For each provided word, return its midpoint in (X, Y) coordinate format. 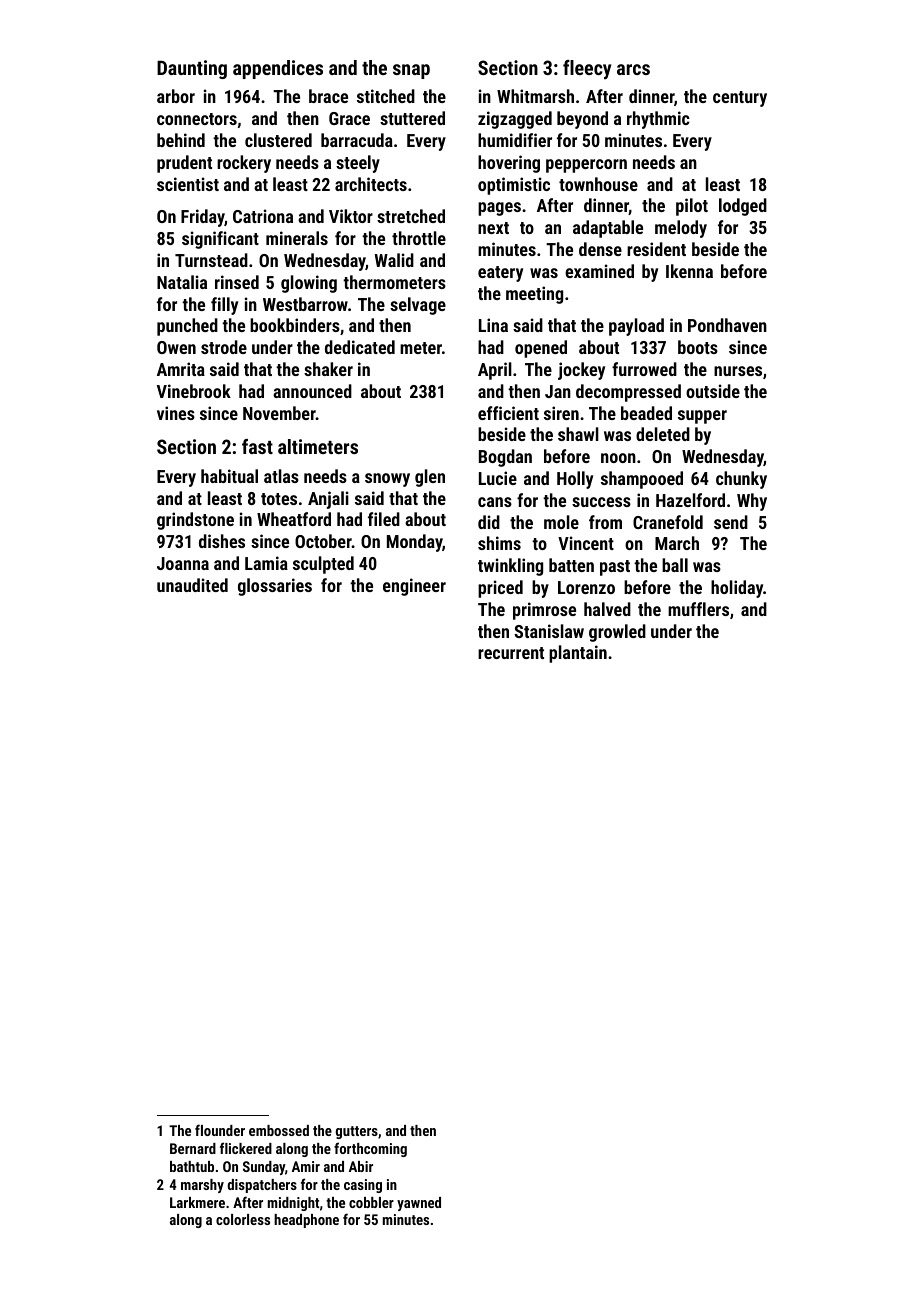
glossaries (275, 587)
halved (607, 609)
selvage (418, 306)
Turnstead (211, 260)
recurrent (511, 653)
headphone (306, 1221)
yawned (419, 1204)
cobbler (371, 1202)
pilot (692, 207)
